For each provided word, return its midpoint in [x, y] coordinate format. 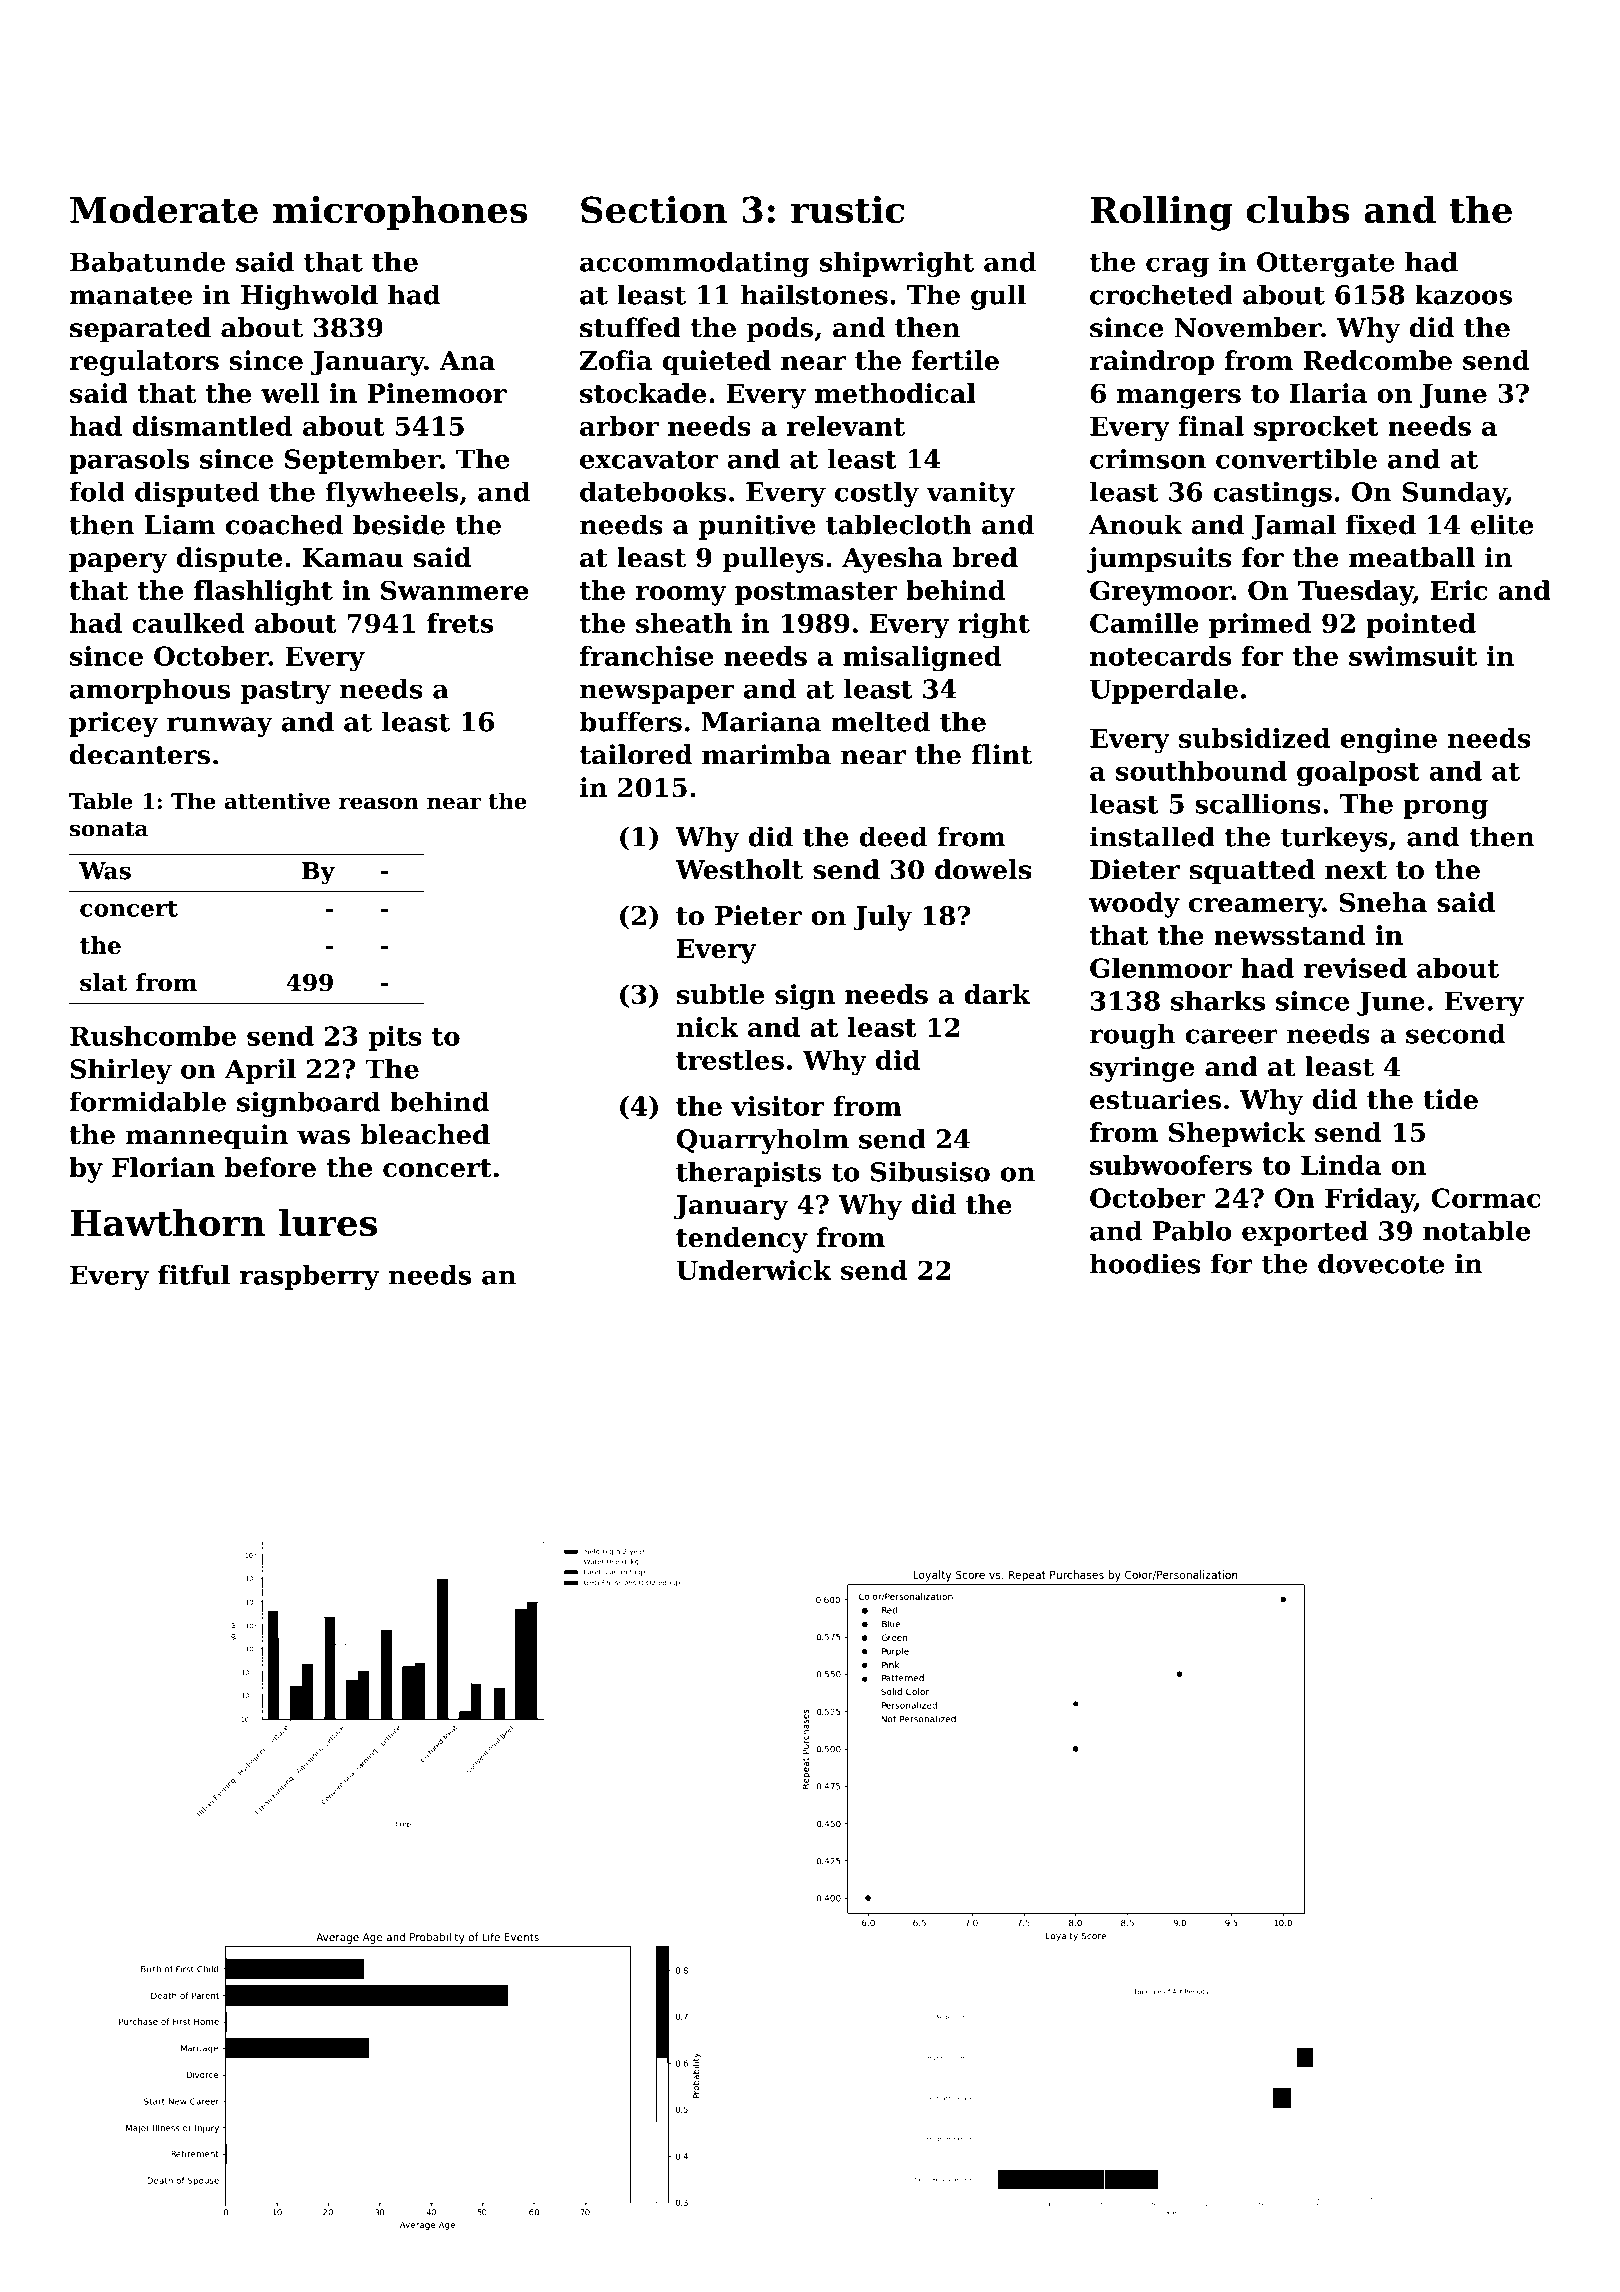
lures [328, 1223]
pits [395, 1038]
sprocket [1316, 428]
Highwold [309, 297]
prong [1445, 809]
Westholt [739, 869]
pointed [1421, 625]
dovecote [1381, 1263]
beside [399, 524]
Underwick [753, 1270]
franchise [647, 656]
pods [780, 330]
